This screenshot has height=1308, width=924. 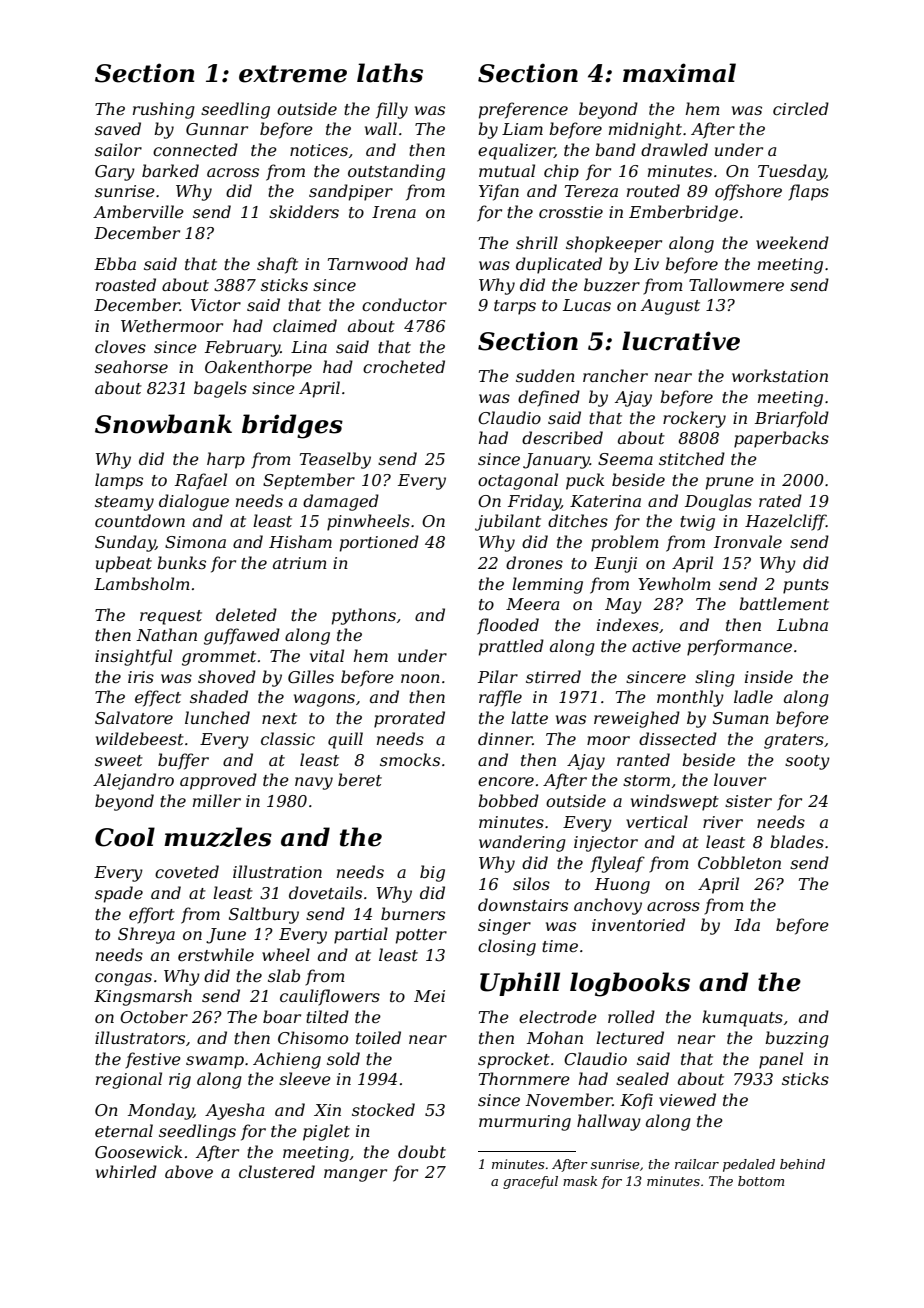 I want to click on laths, so click(x=390, y=73).
